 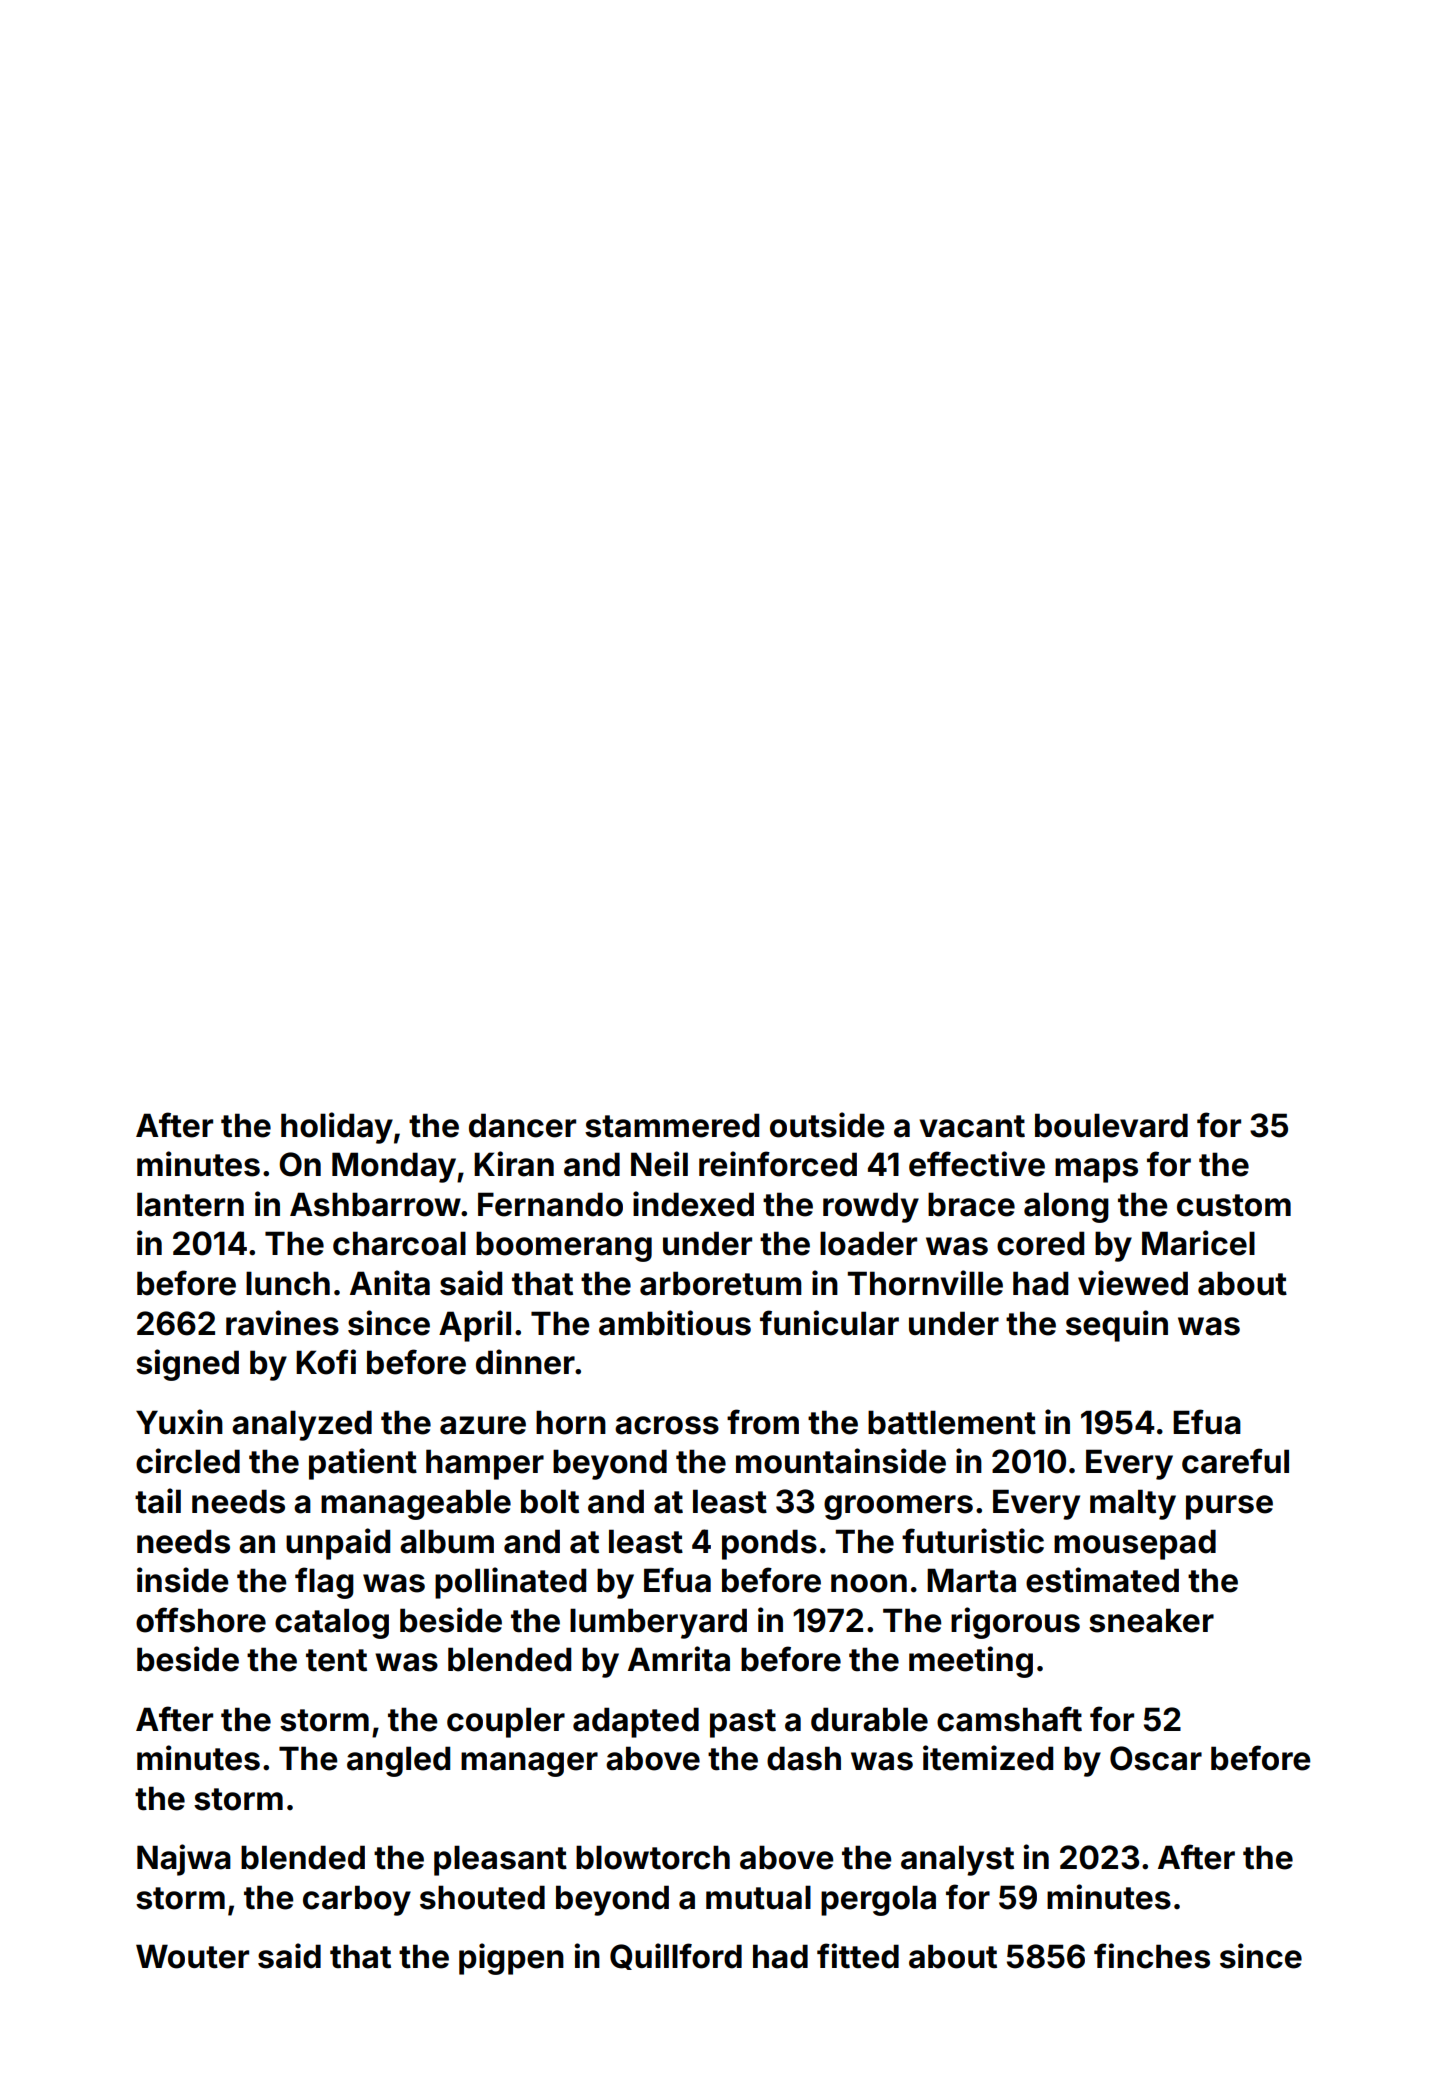 What do you see at coordinates (1133, 1504) in the image?
I see `malty` at bounding box center [1133, 1504].
